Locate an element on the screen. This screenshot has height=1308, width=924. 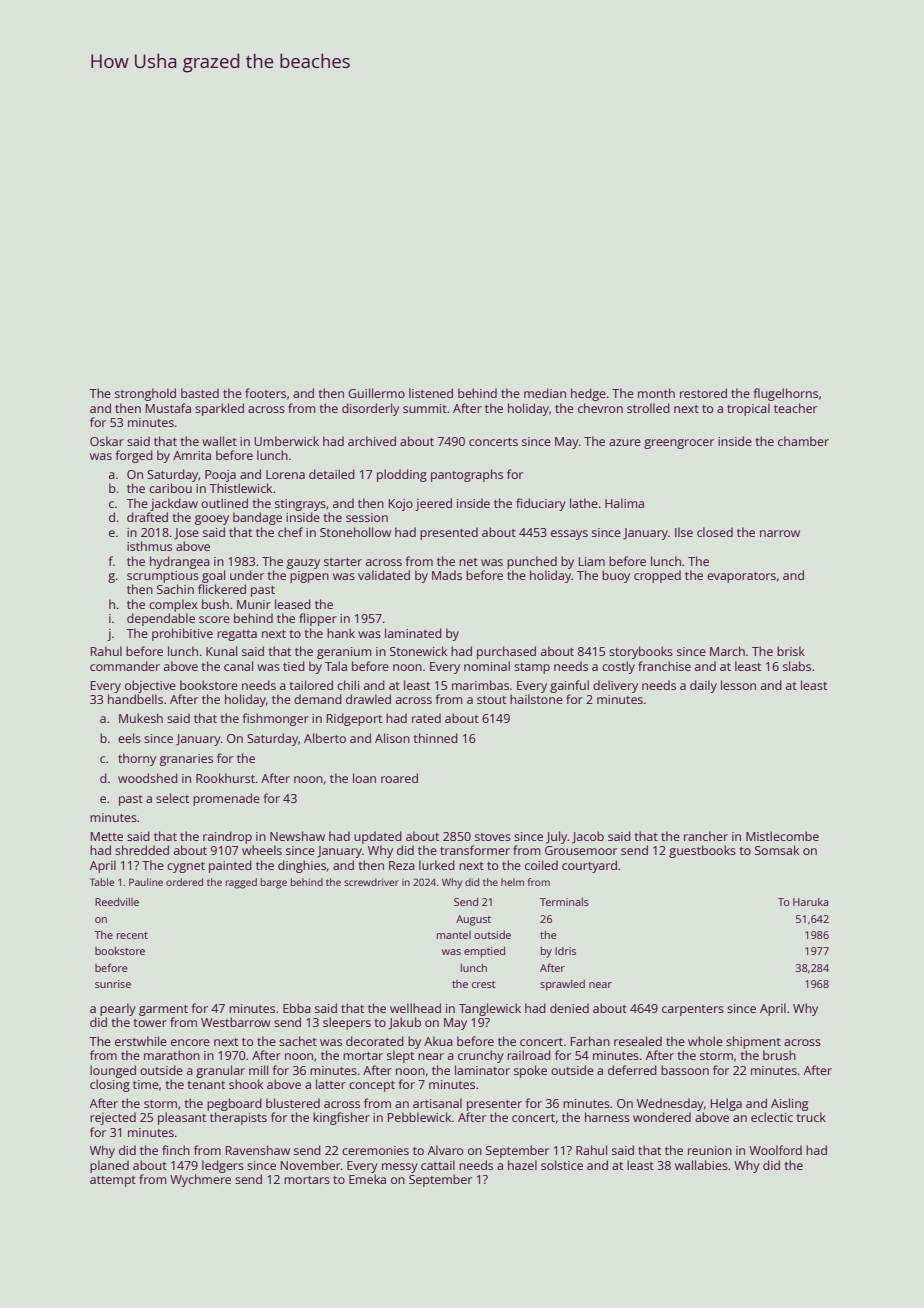
wallabies is located at coordinates (701, 1165).
